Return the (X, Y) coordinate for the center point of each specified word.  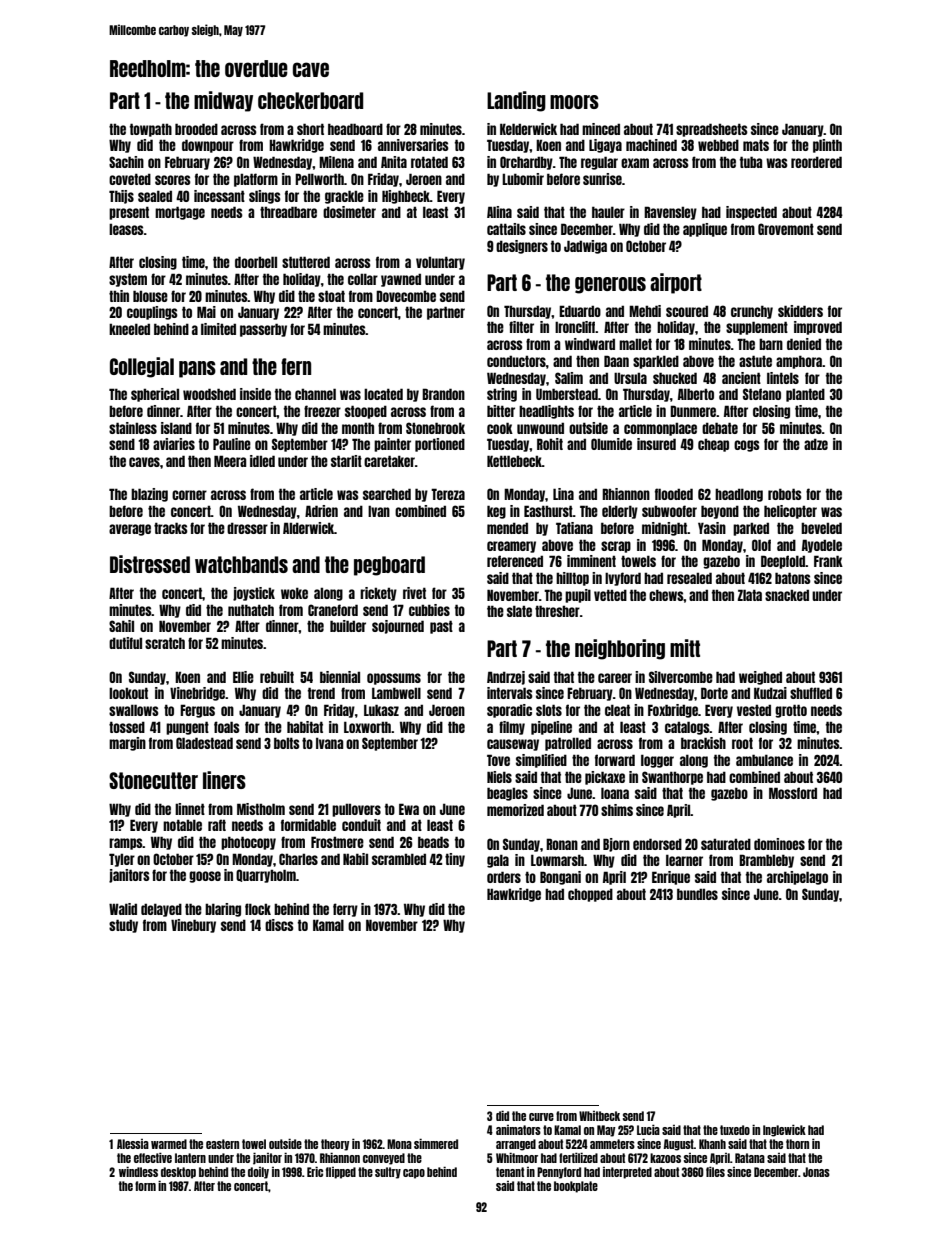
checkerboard (310, 100)
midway (223, 101)
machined (651, 145)
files (715, 1171)
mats (756, 145)
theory (335, 1145)
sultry (388, 1173)
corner (189, 495)
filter (521, 327)
